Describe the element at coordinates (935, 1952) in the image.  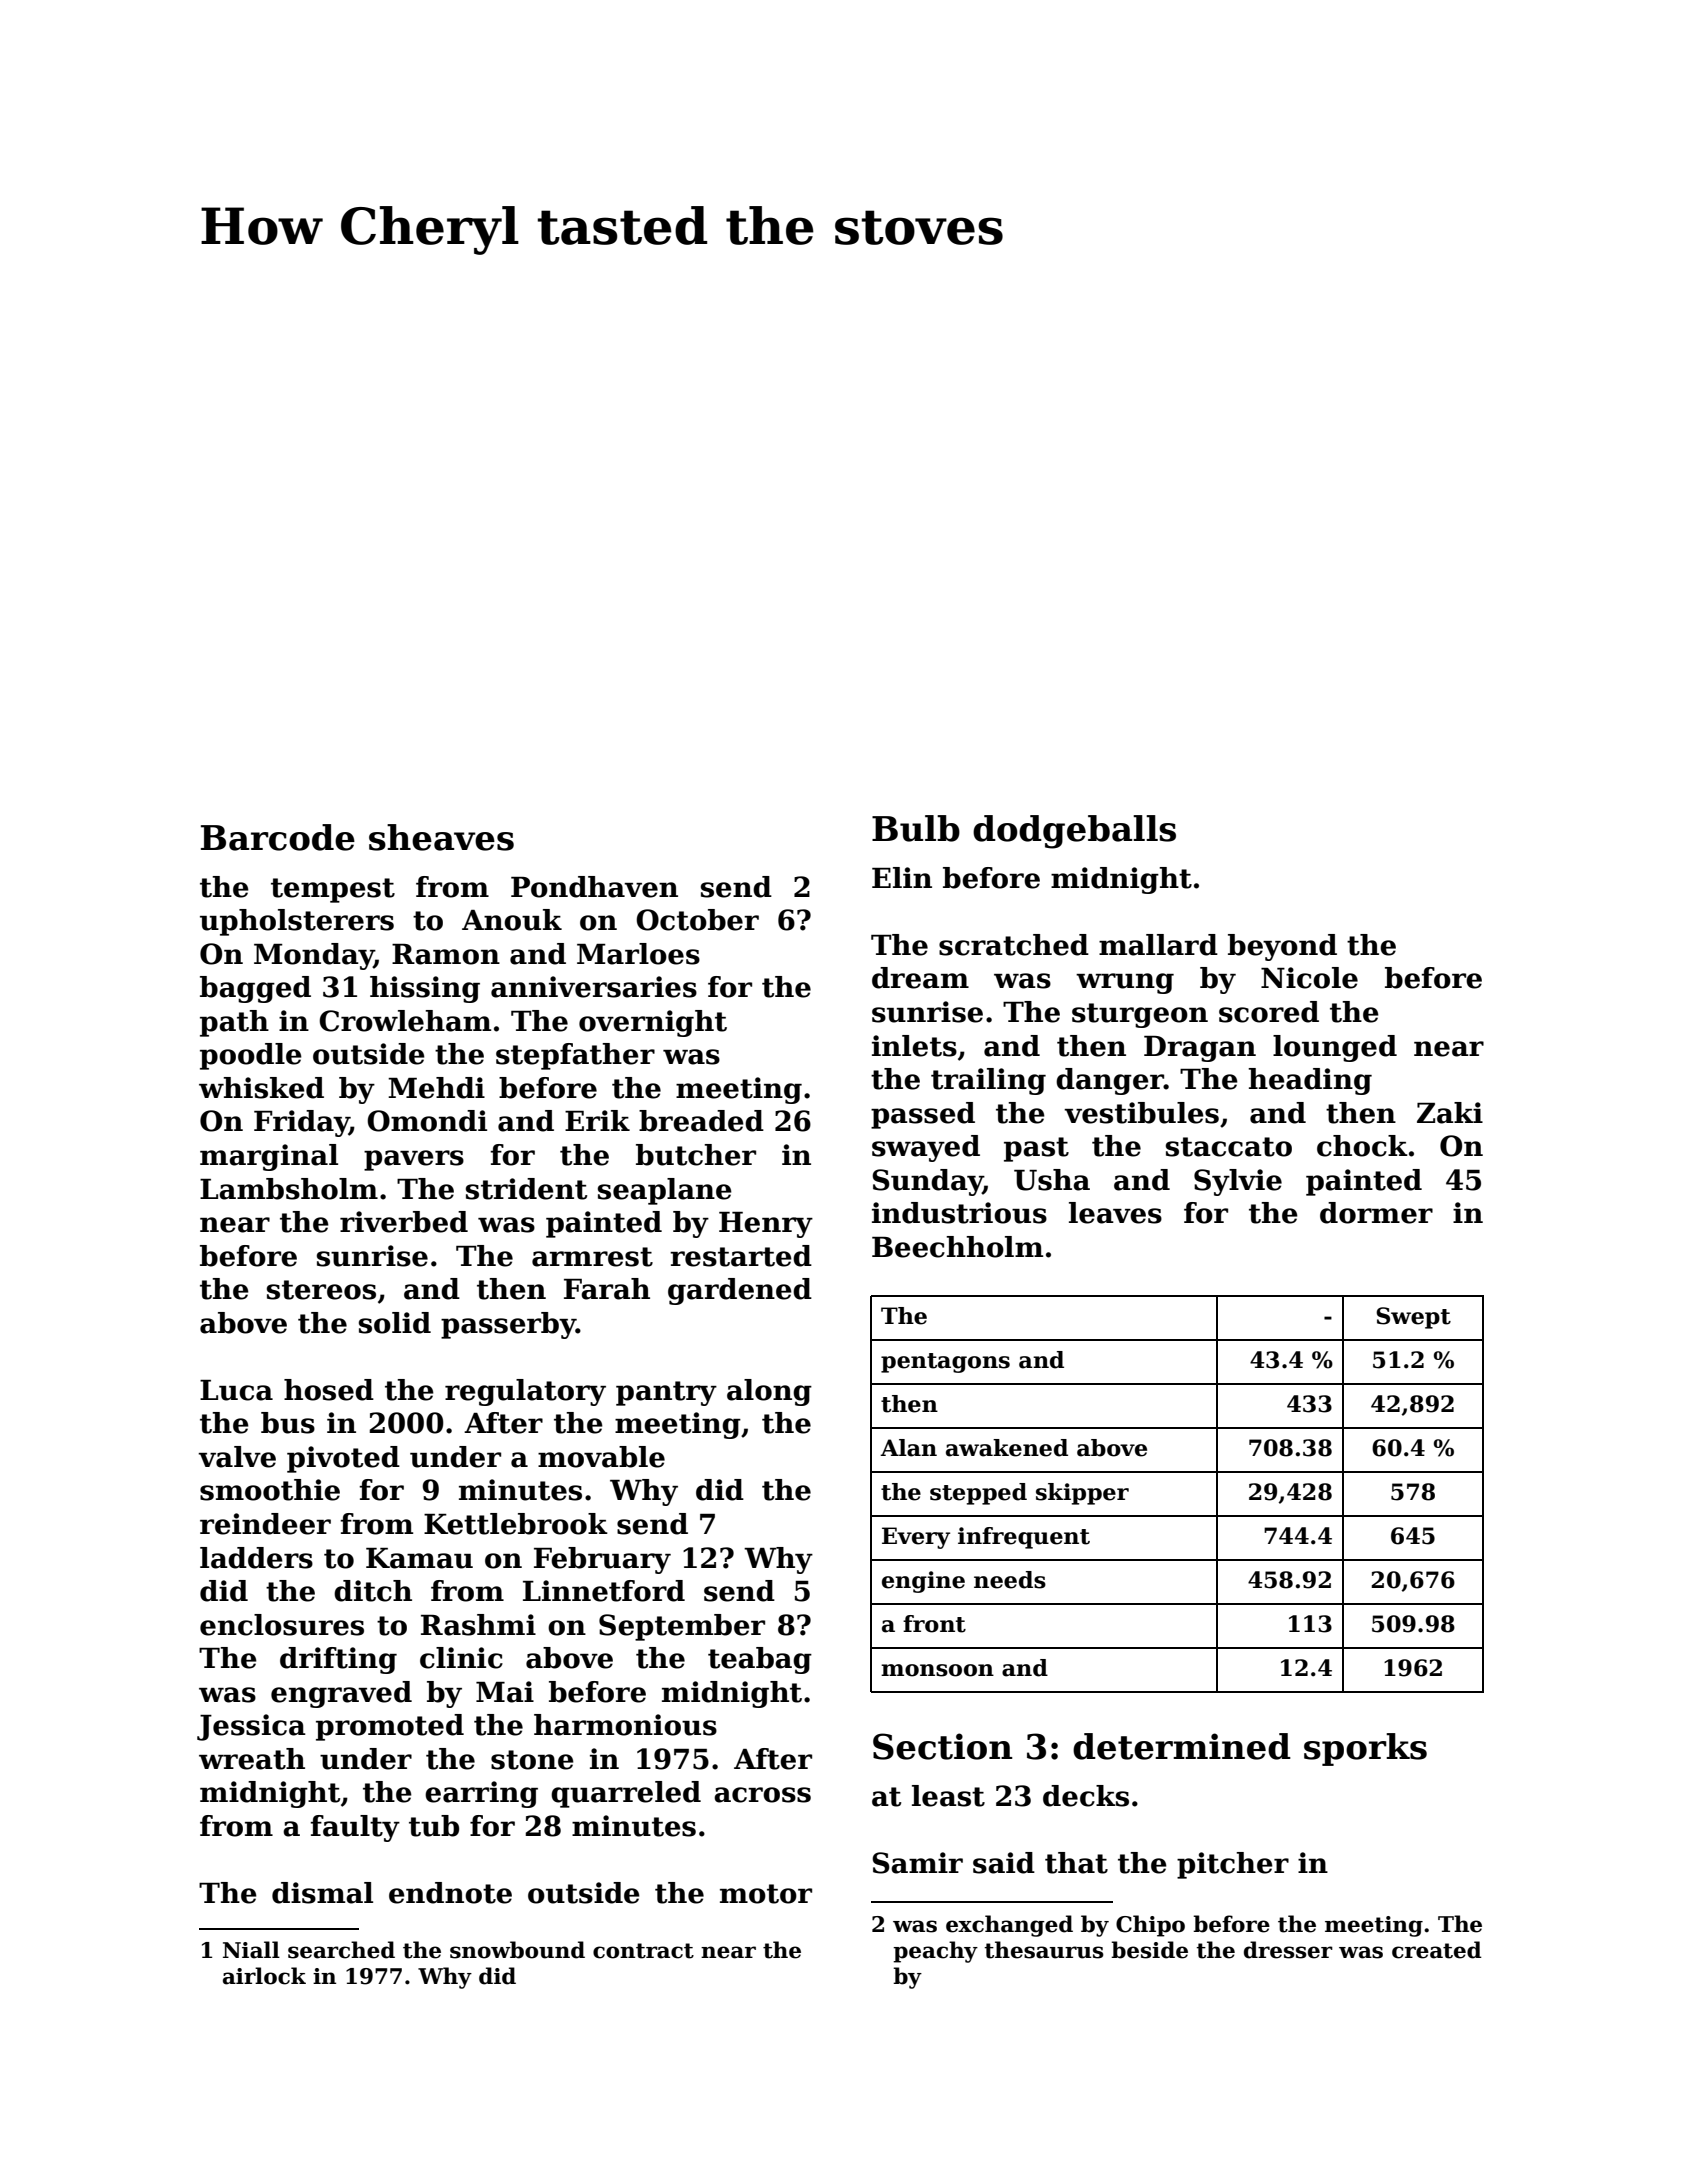
I see `peachy` at that location.
